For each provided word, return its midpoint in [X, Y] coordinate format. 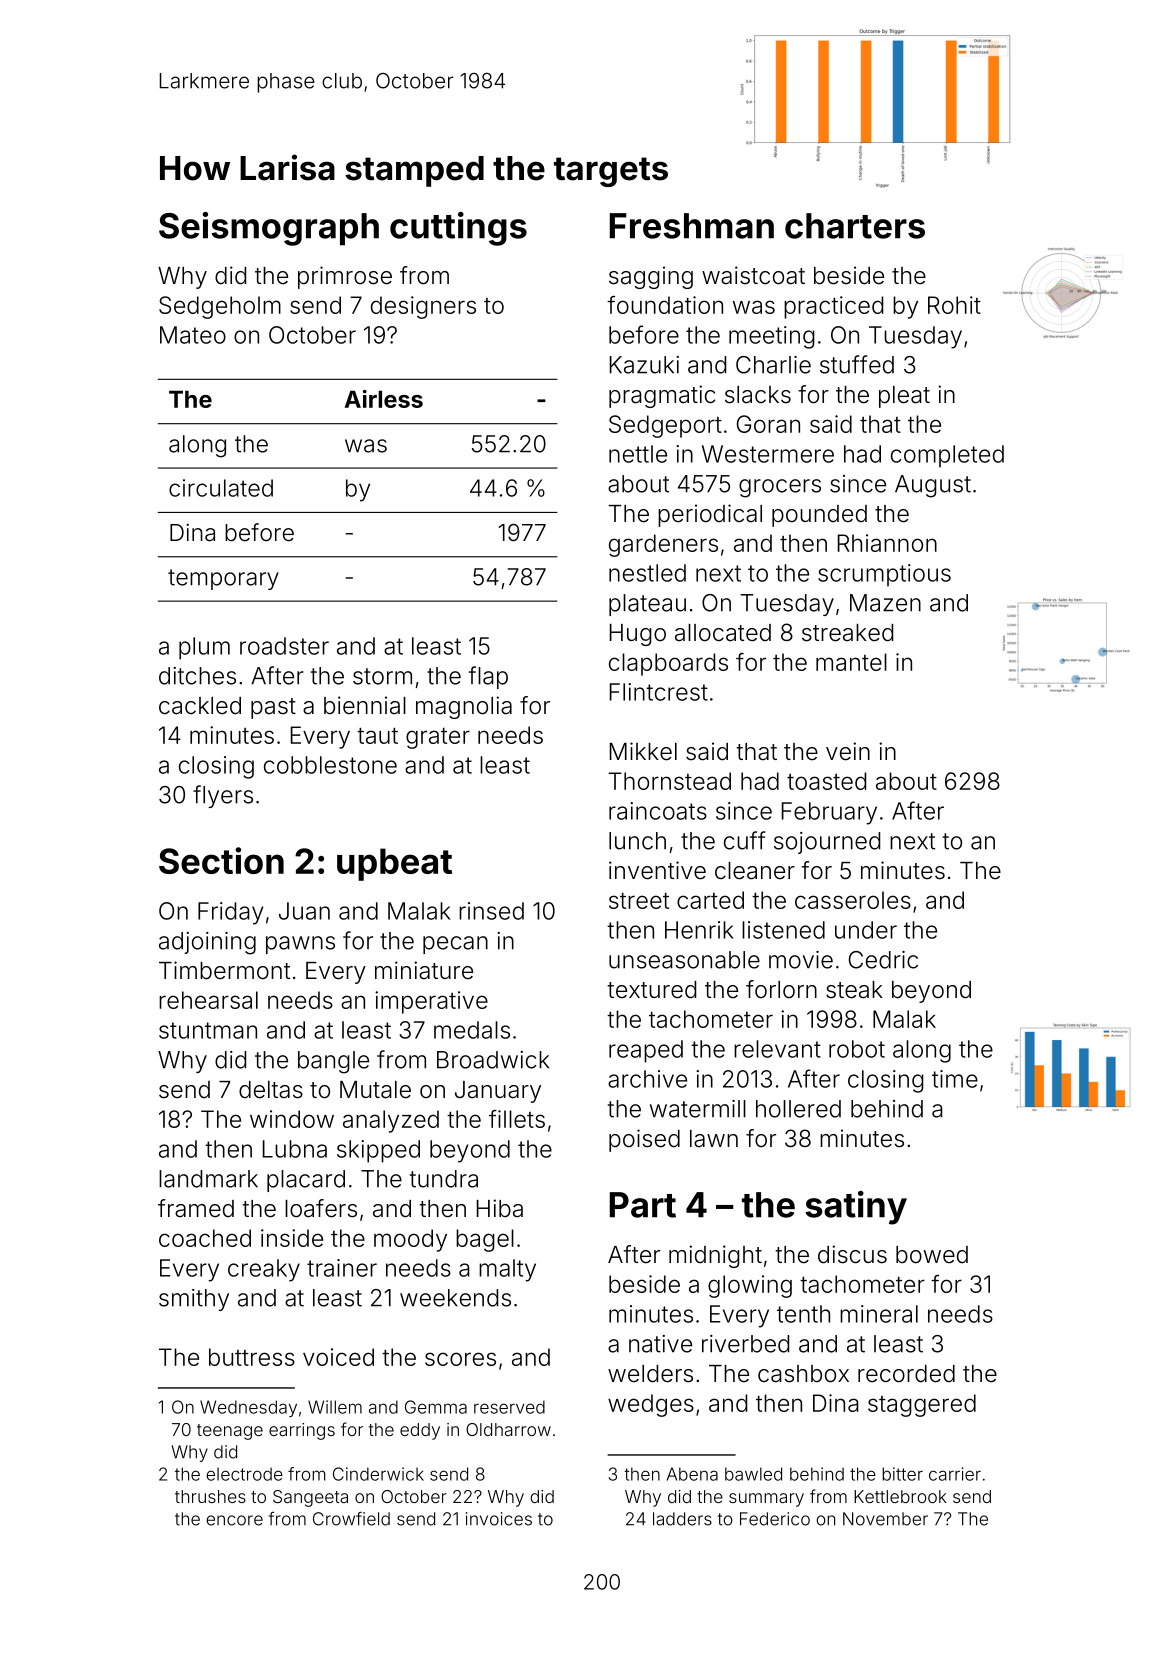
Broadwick [493, 1060]
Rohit [954, 305]
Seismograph [269, 229]
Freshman [692, 226]
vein [848, 751]
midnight [715, 1256]
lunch [637, 841]
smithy [194, 1300]
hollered [798, 1109]
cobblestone [330, 765]
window [292, 1119]
